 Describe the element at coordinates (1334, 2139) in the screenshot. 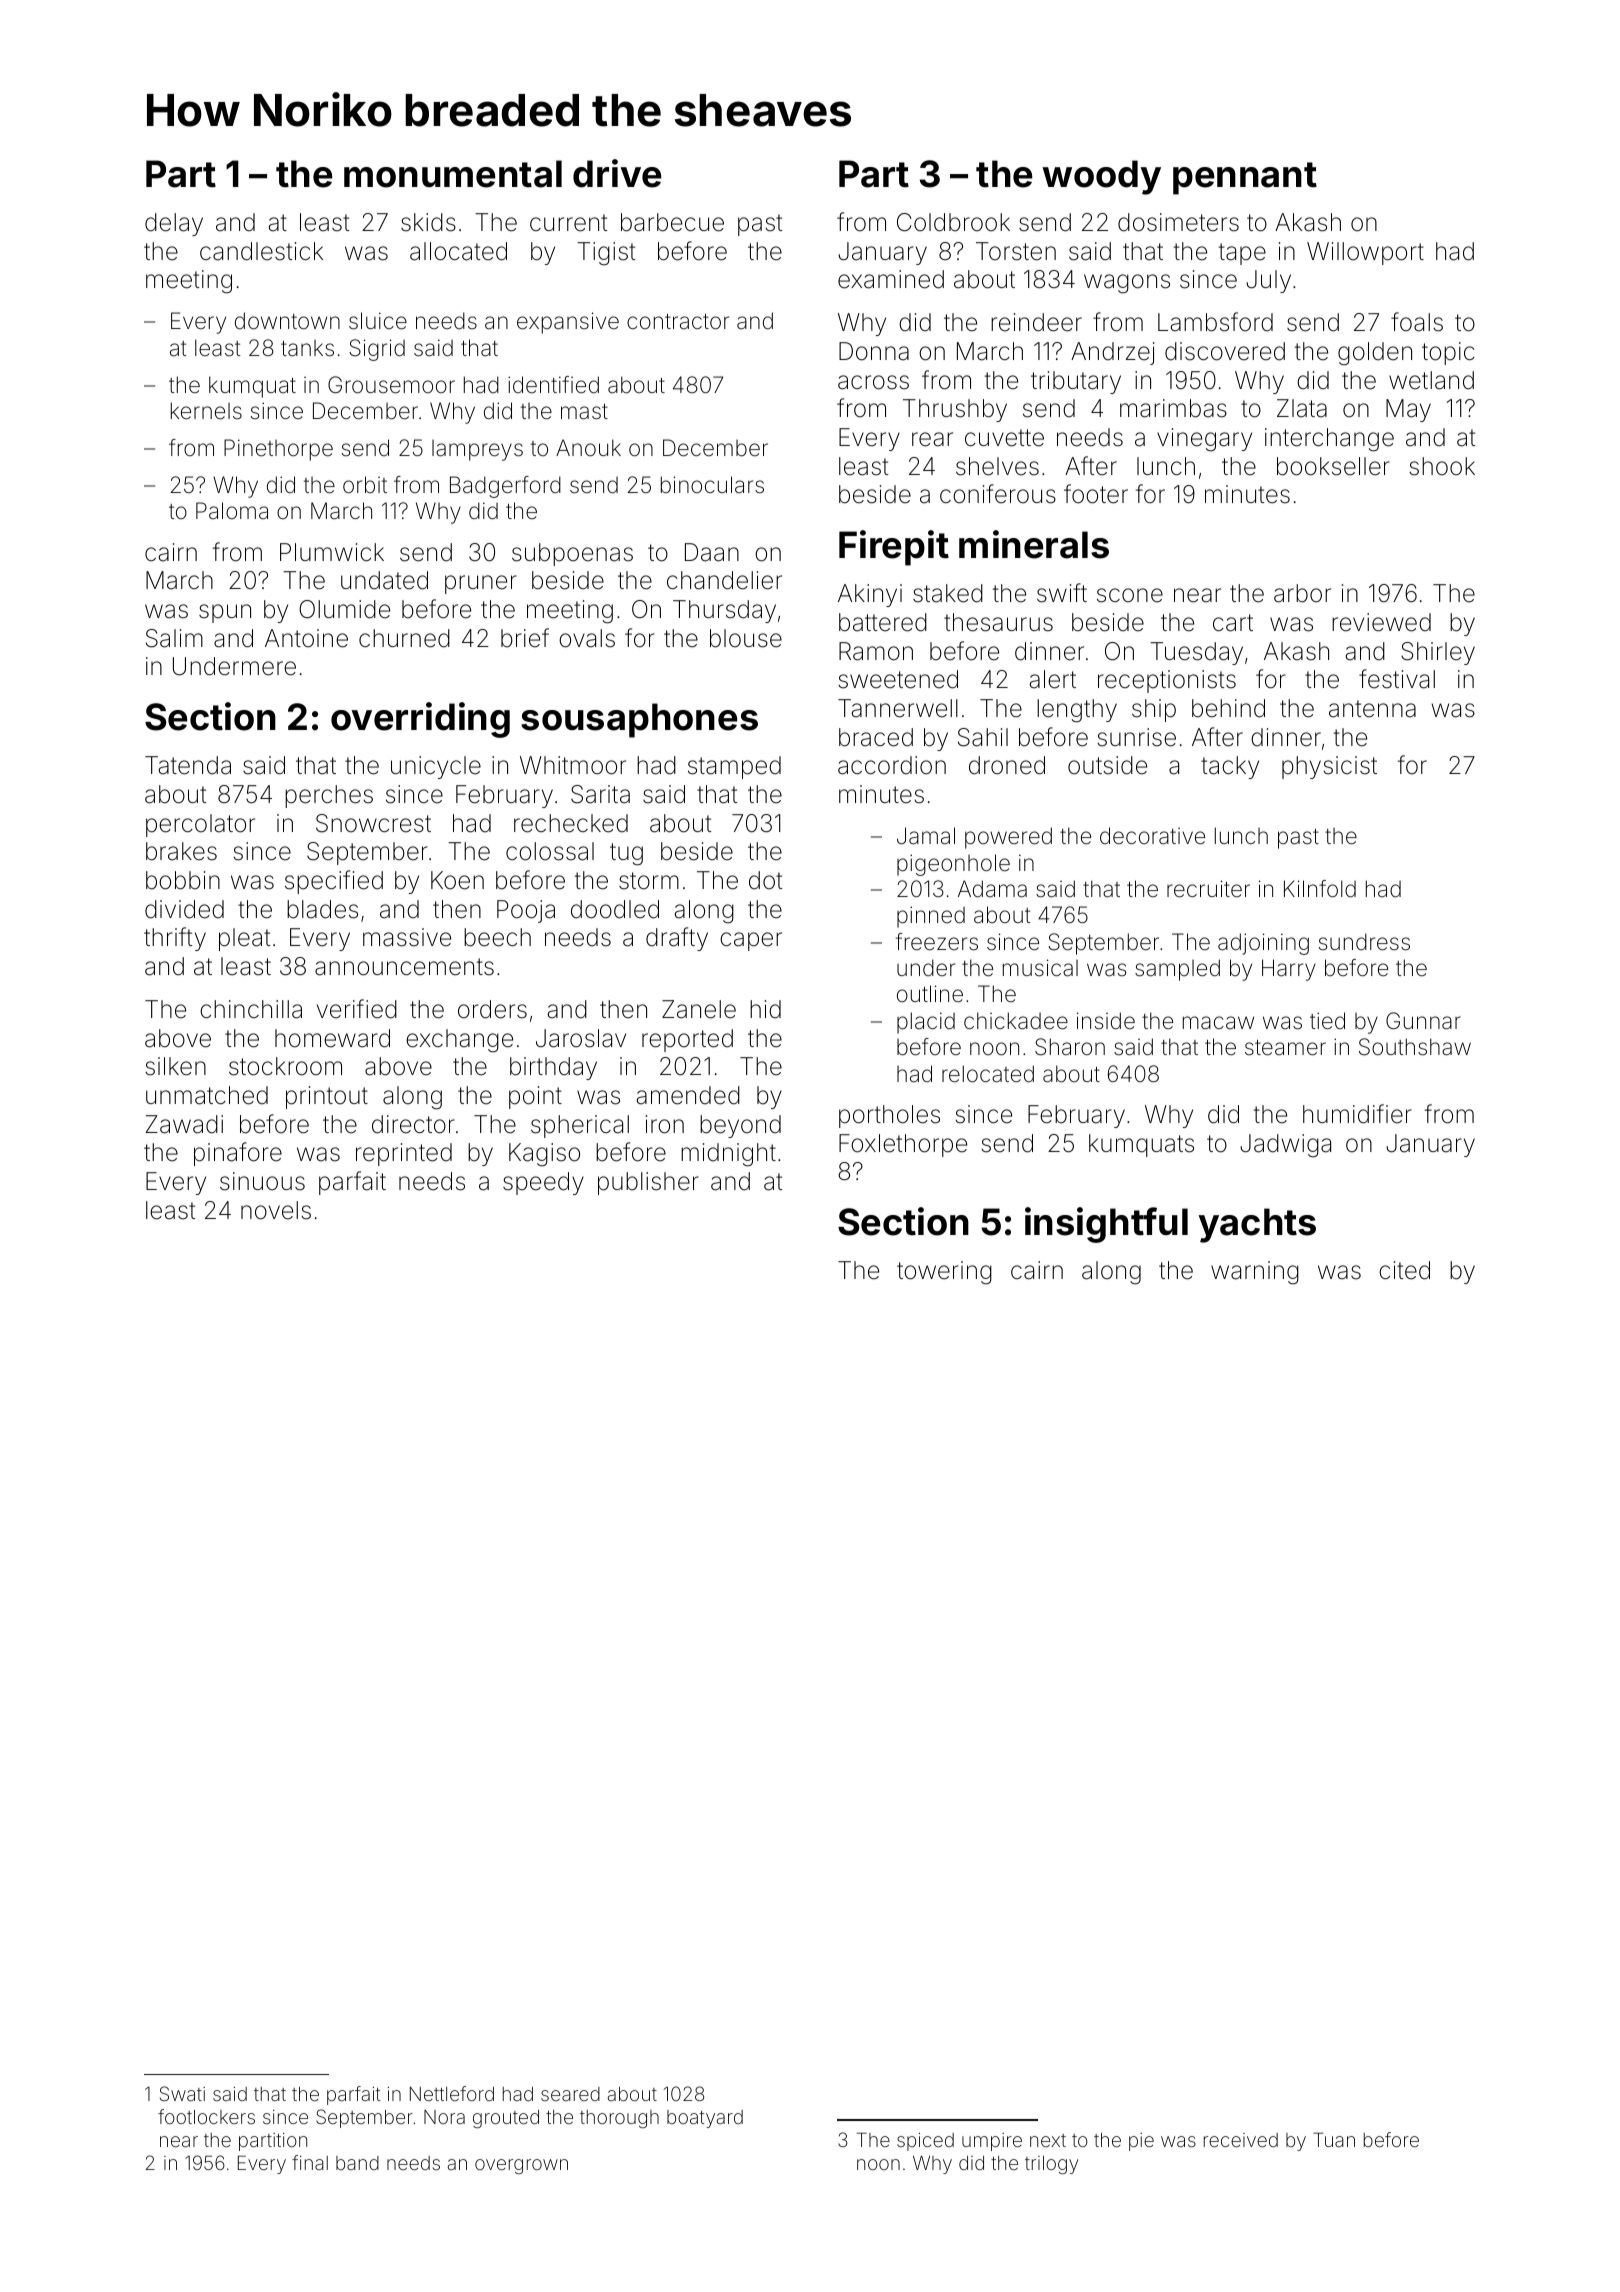

I see `Tuan` at that location.
